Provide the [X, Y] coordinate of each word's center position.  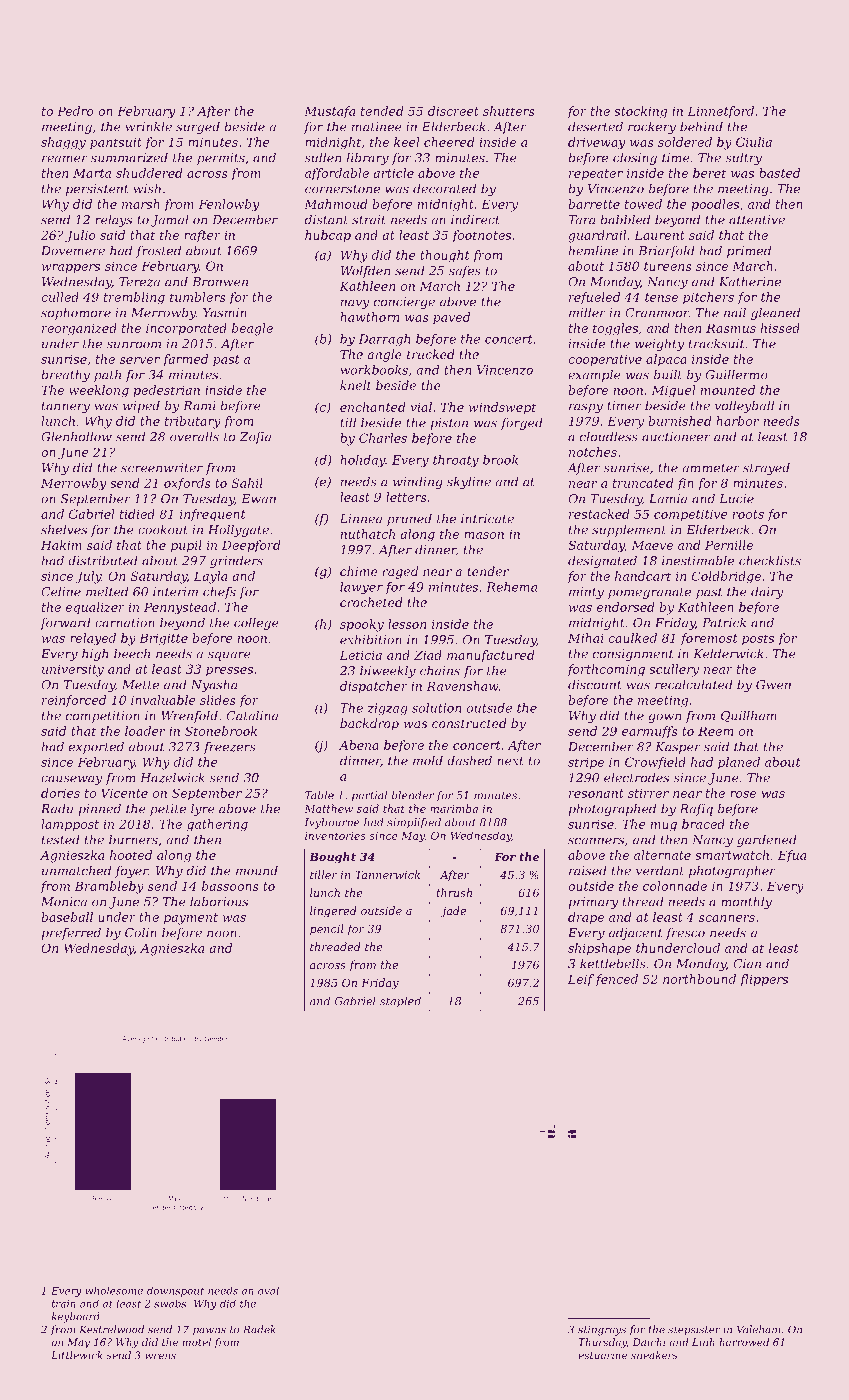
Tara [581, 220]
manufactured [491, 656]
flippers [764, 980]
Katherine [750, 282]
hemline [593, 251]
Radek [259, 1329]
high [95, 655]
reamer [65, 159]
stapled [400, 1002]
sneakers [654, 1355]
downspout [175, 1292]
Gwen [773, 685]
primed [749, 252]
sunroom [134, 345]
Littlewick [77, 1355]
